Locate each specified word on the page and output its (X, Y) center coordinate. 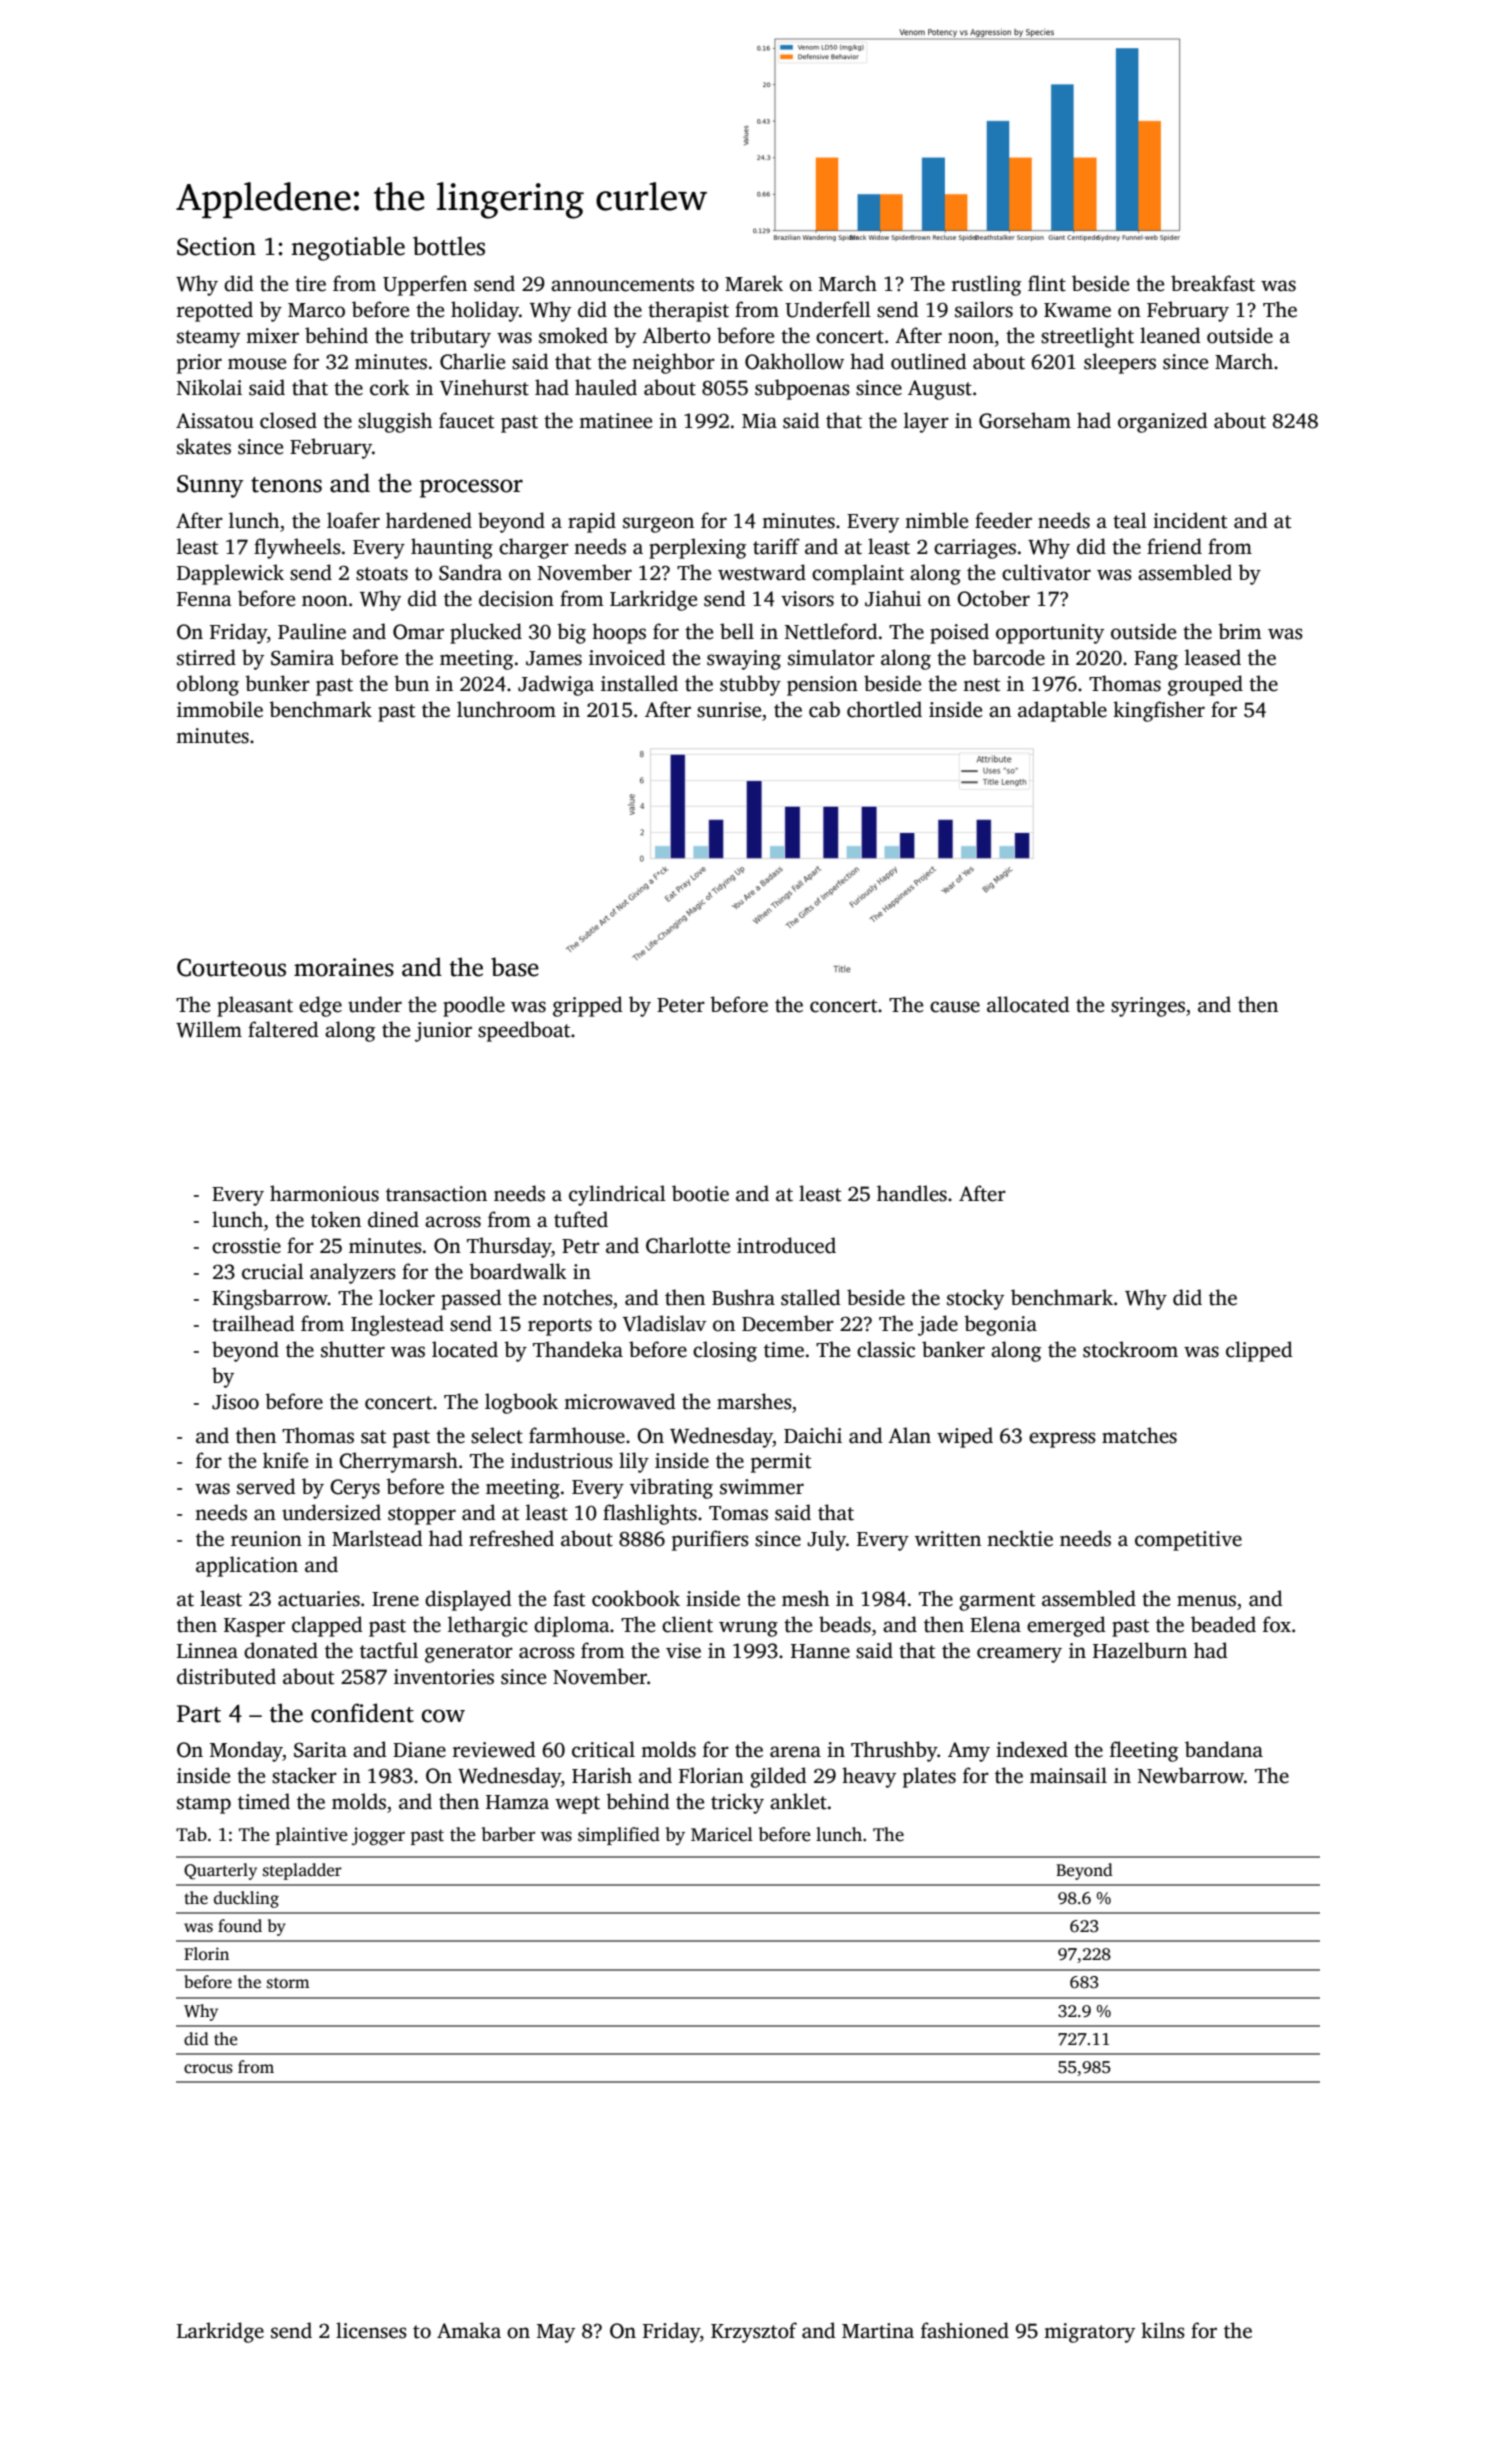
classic (886, 1349)
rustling (986, 285)
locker (407, 1297)
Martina (878, 2331)
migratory (1089, 2333)
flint (1047, 283)
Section (216, 246)
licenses (371, 2330)
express (1062, 1440)
